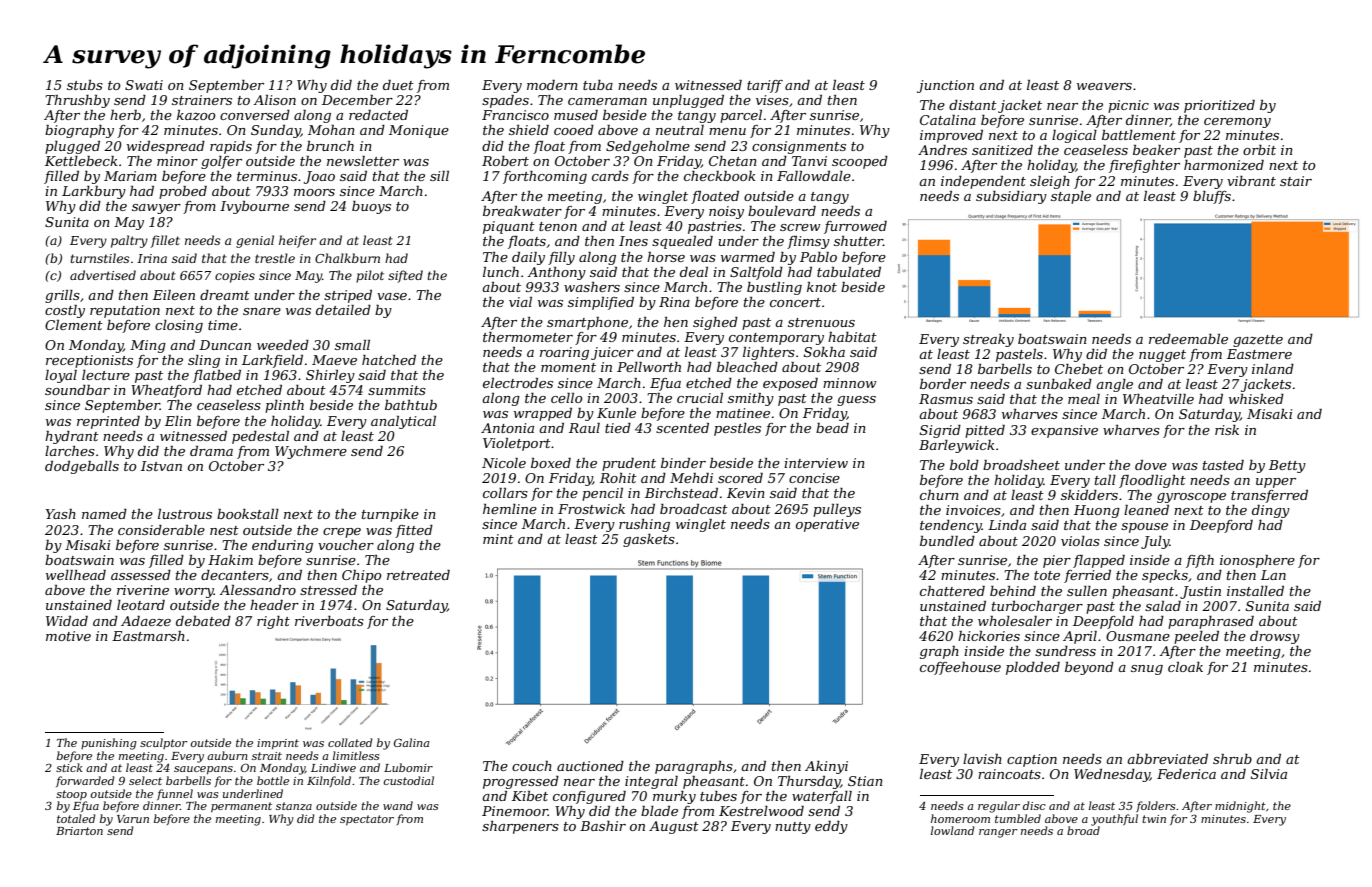  Describe the element at coordinates (1154, 819) in the screenshot. I see `twin` at that location.
